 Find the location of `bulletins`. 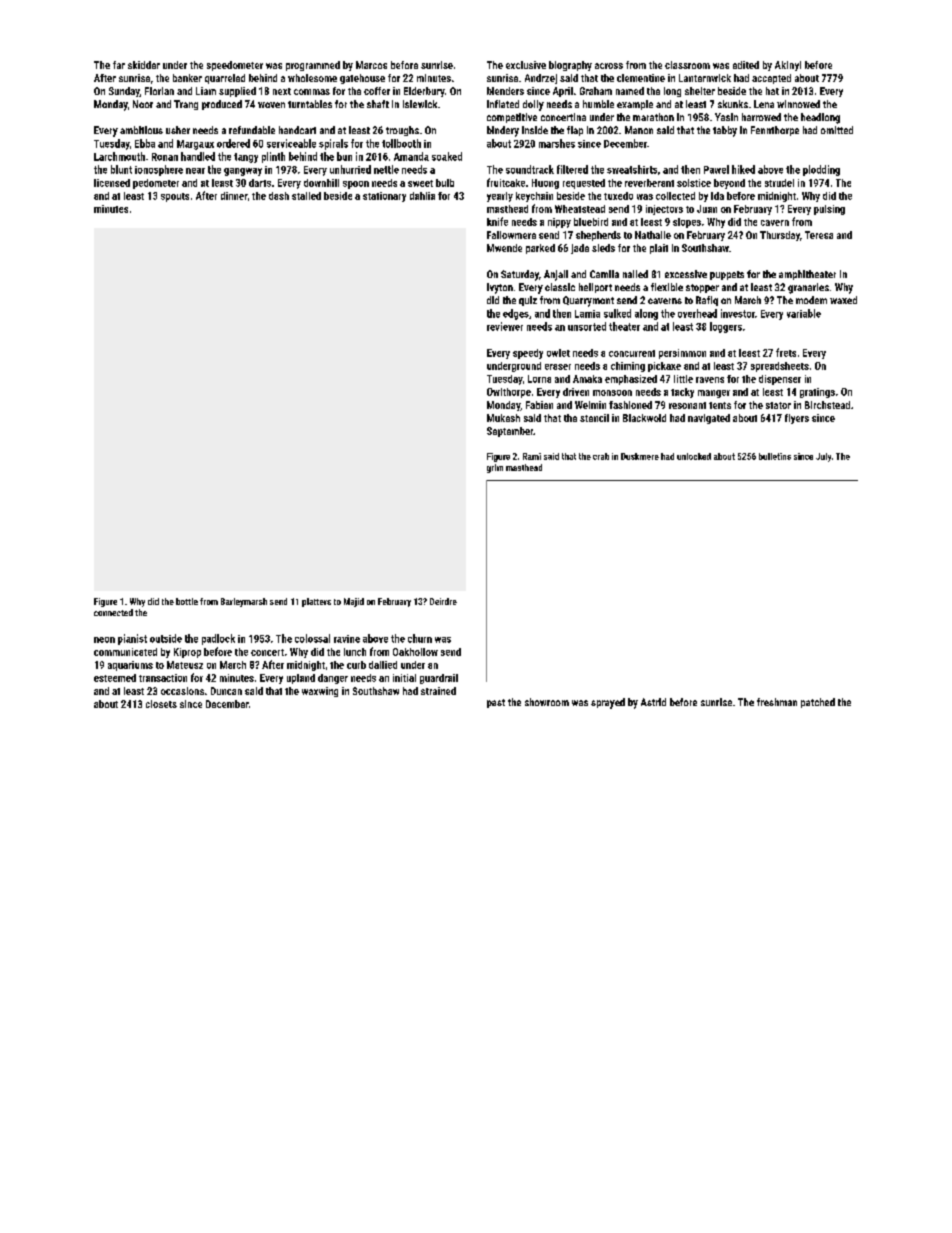

bulletins is located at coordinates (775, 456).
